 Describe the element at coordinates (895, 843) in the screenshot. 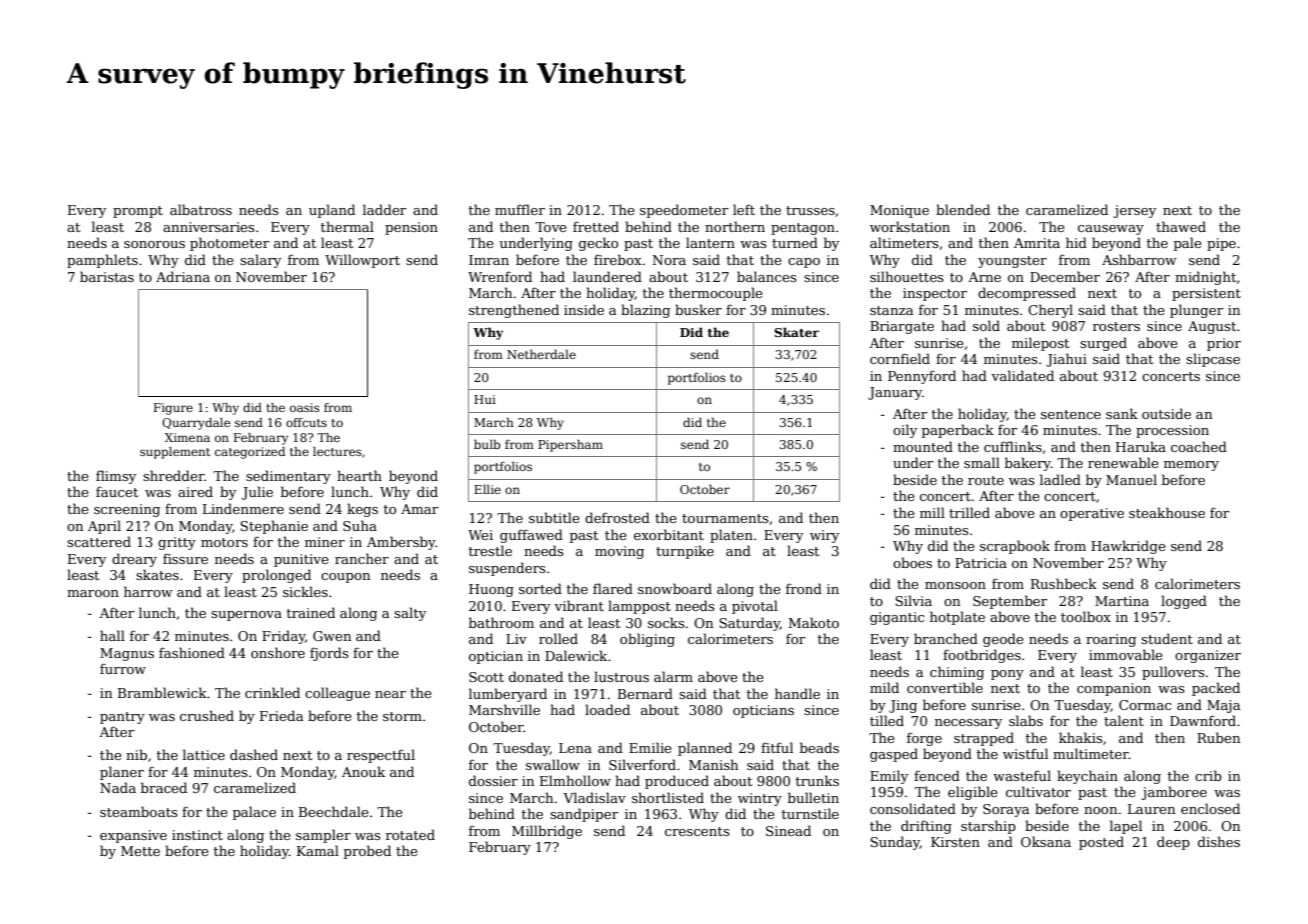

I see `Sunday` at that location.
